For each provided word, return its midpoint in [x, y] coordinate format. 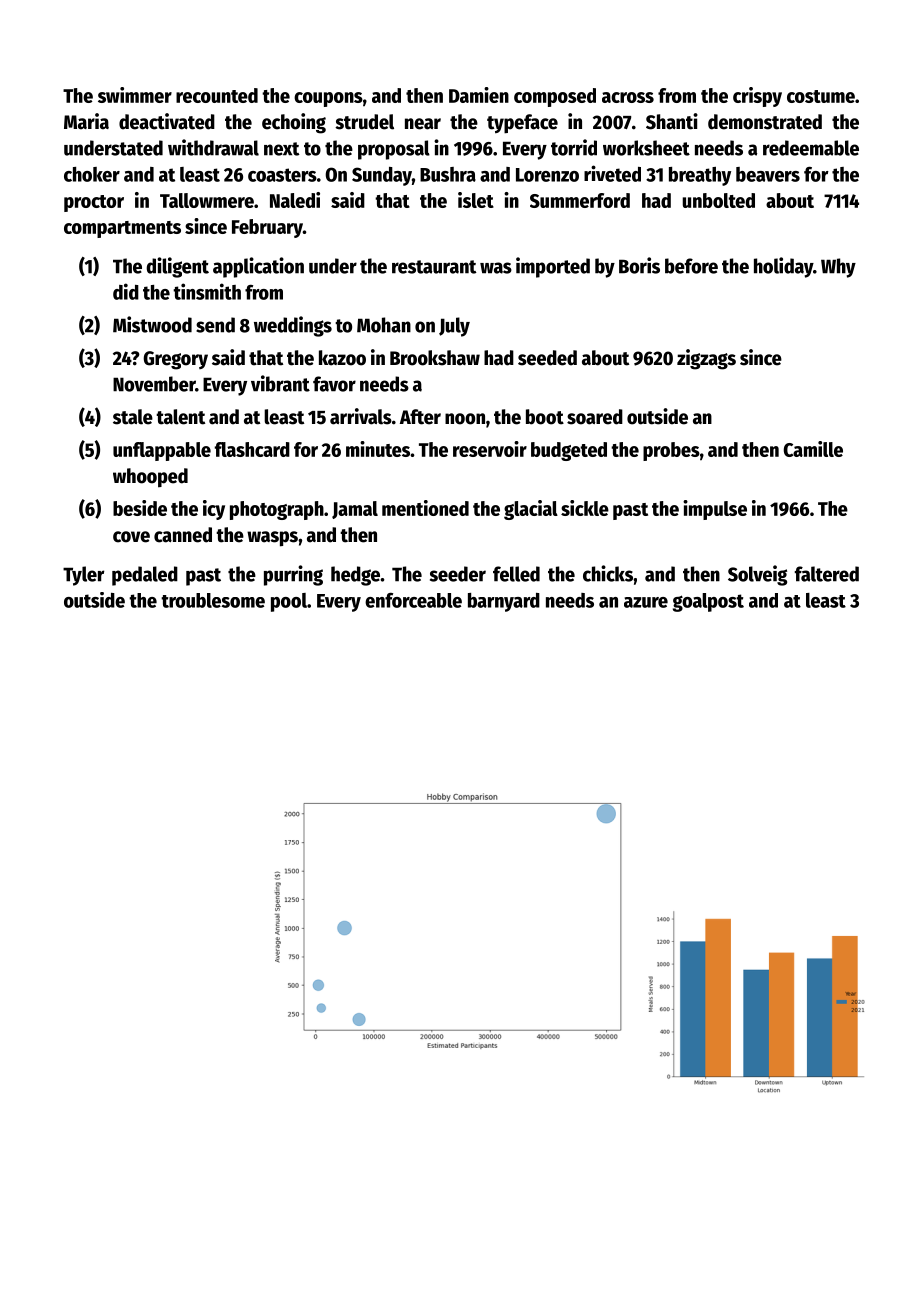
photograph [277, 510]
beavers [768, 174]
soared [595, 417]
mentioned [425, 508]
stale [133, 417]
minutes [378, 449]
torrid [574, 147]
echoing [294, 123]
